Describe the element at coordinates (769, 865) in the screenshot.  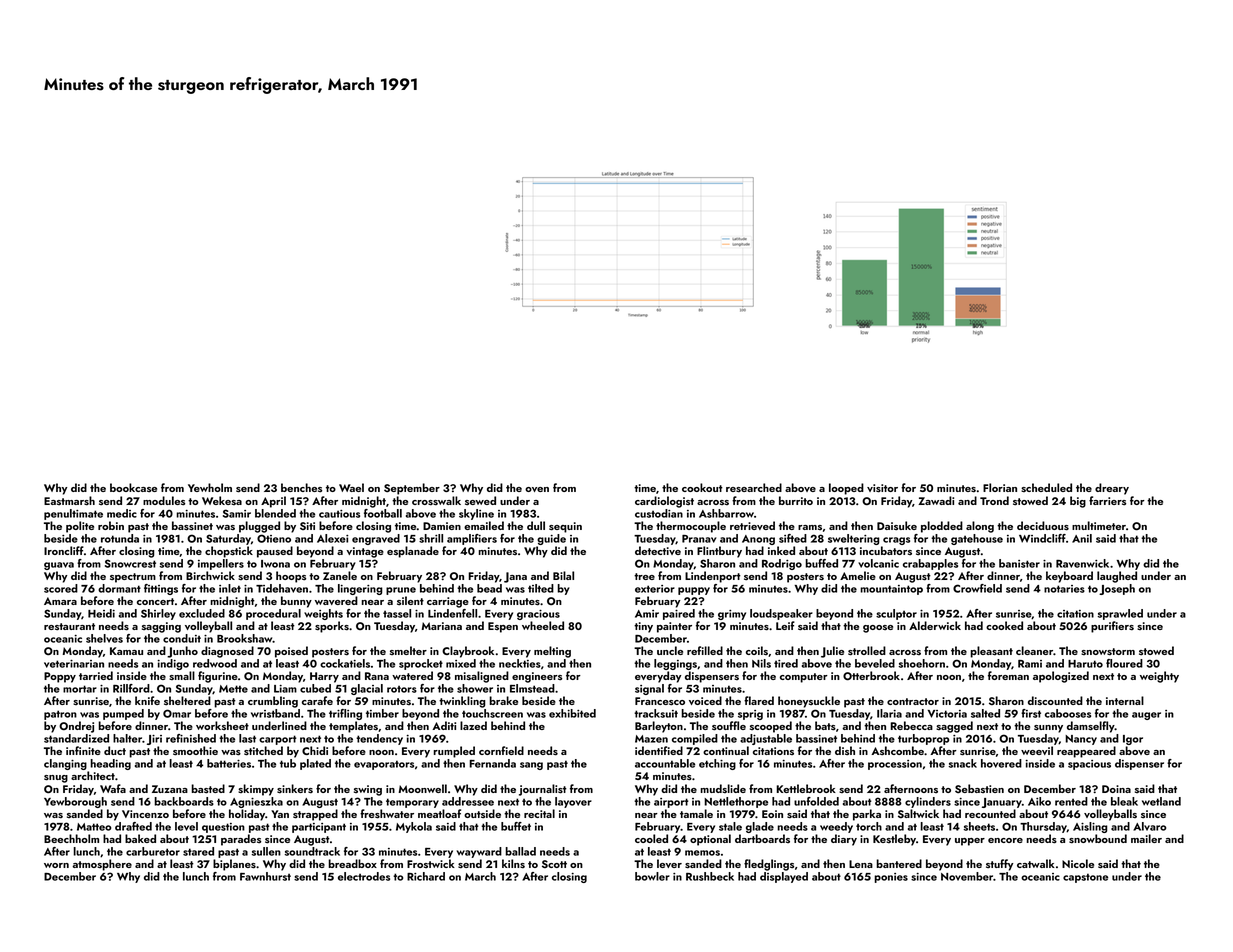
I see `fledglings` at that location.
